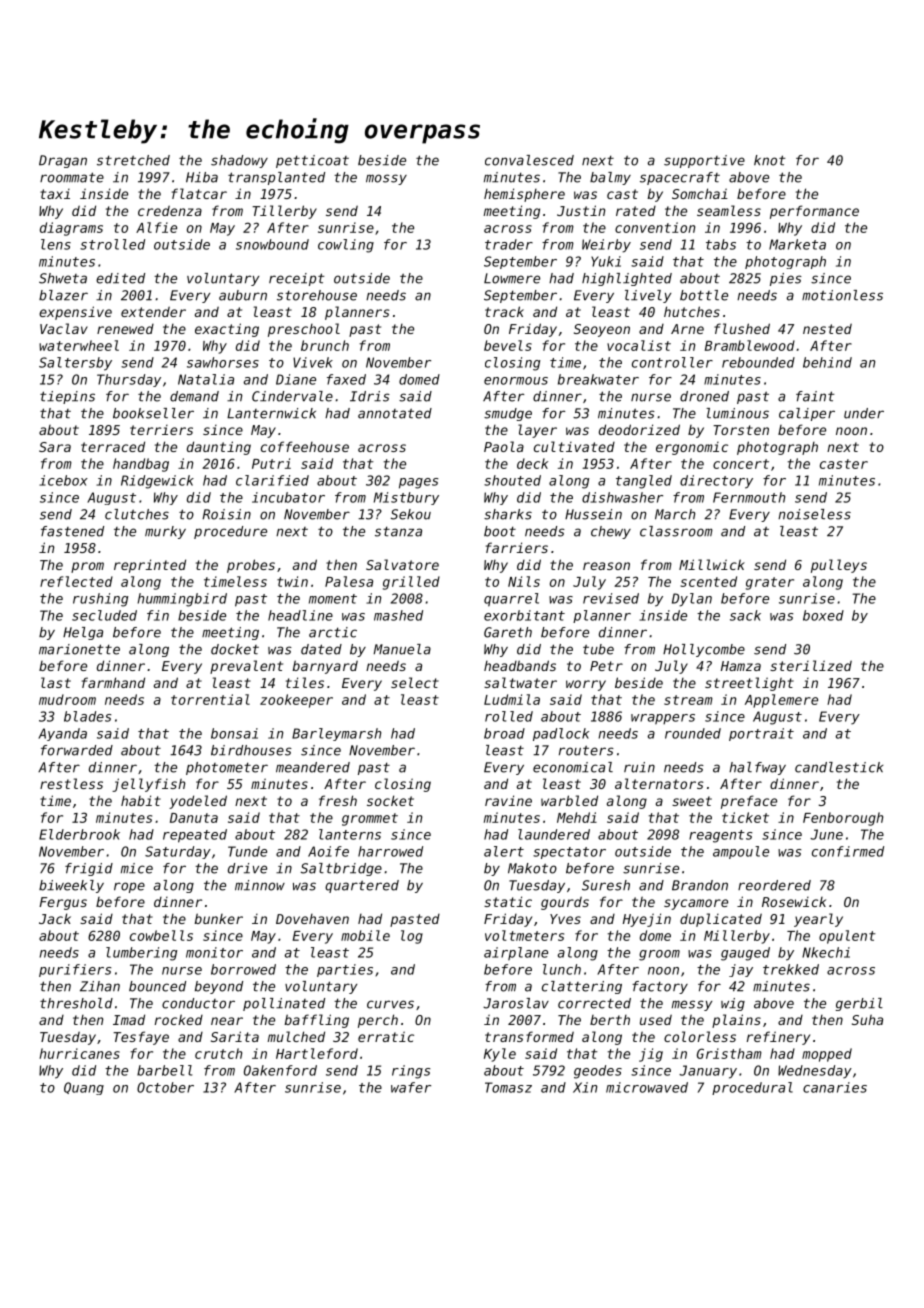 This screenshot has width=924, height=1308. Describe the element at coordinates (165, 1087) in the screenshot. I see `October` at that location.
